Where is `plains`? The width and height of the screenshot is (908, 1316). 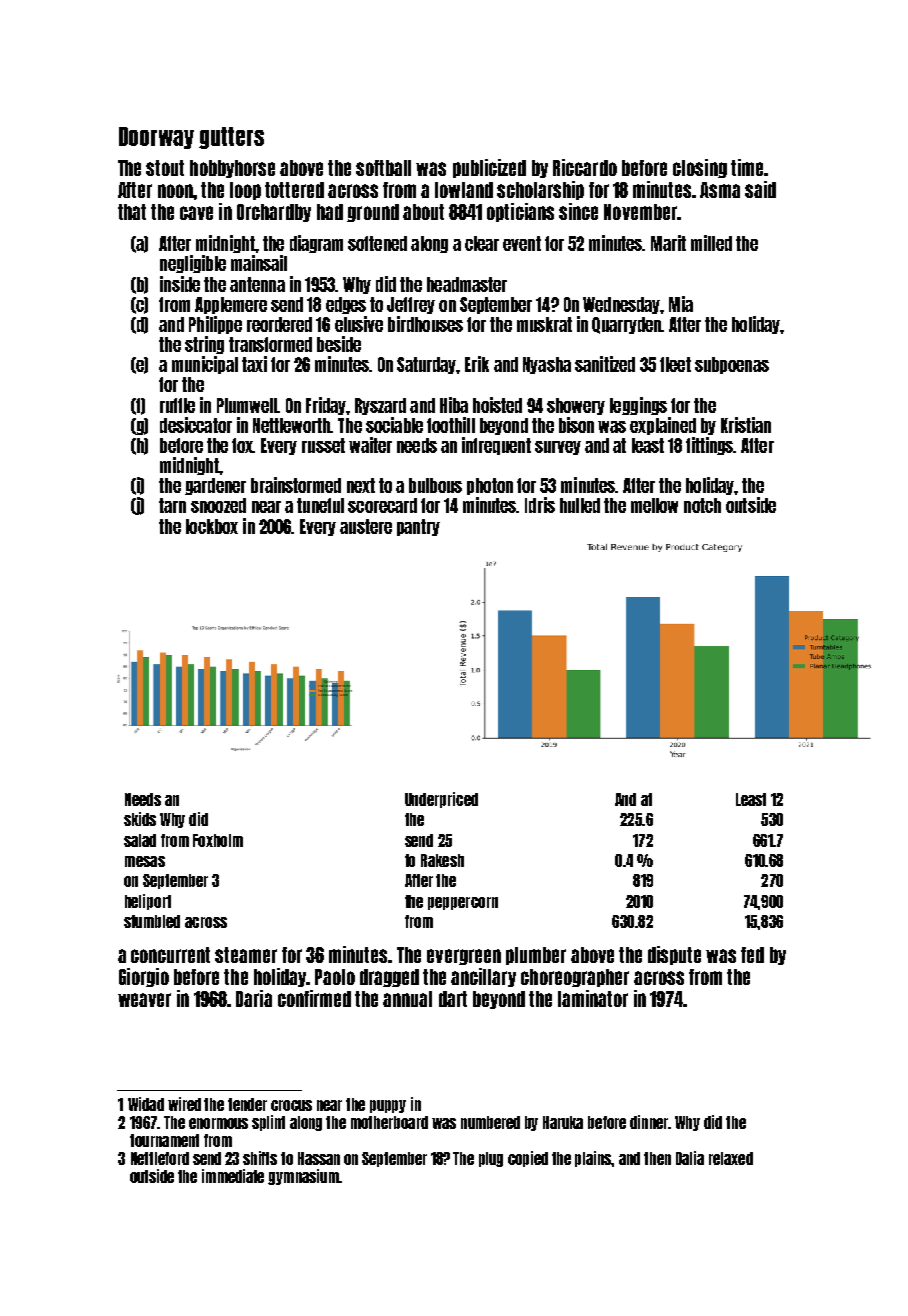 plains is located at coordinates (593, 1159).
